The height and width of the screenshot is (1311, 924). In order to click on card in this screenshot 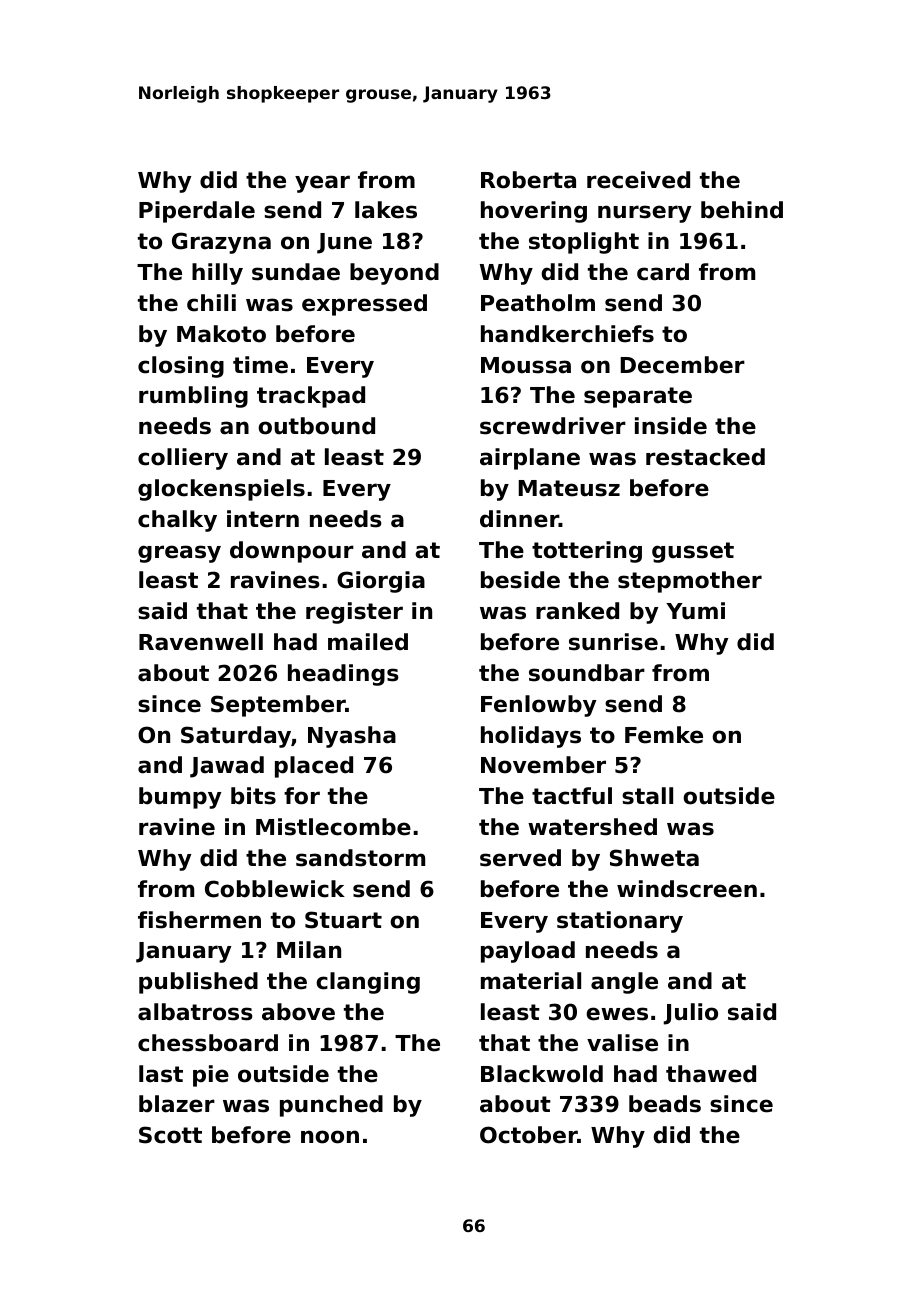, I will do `click(663, 272)`.
